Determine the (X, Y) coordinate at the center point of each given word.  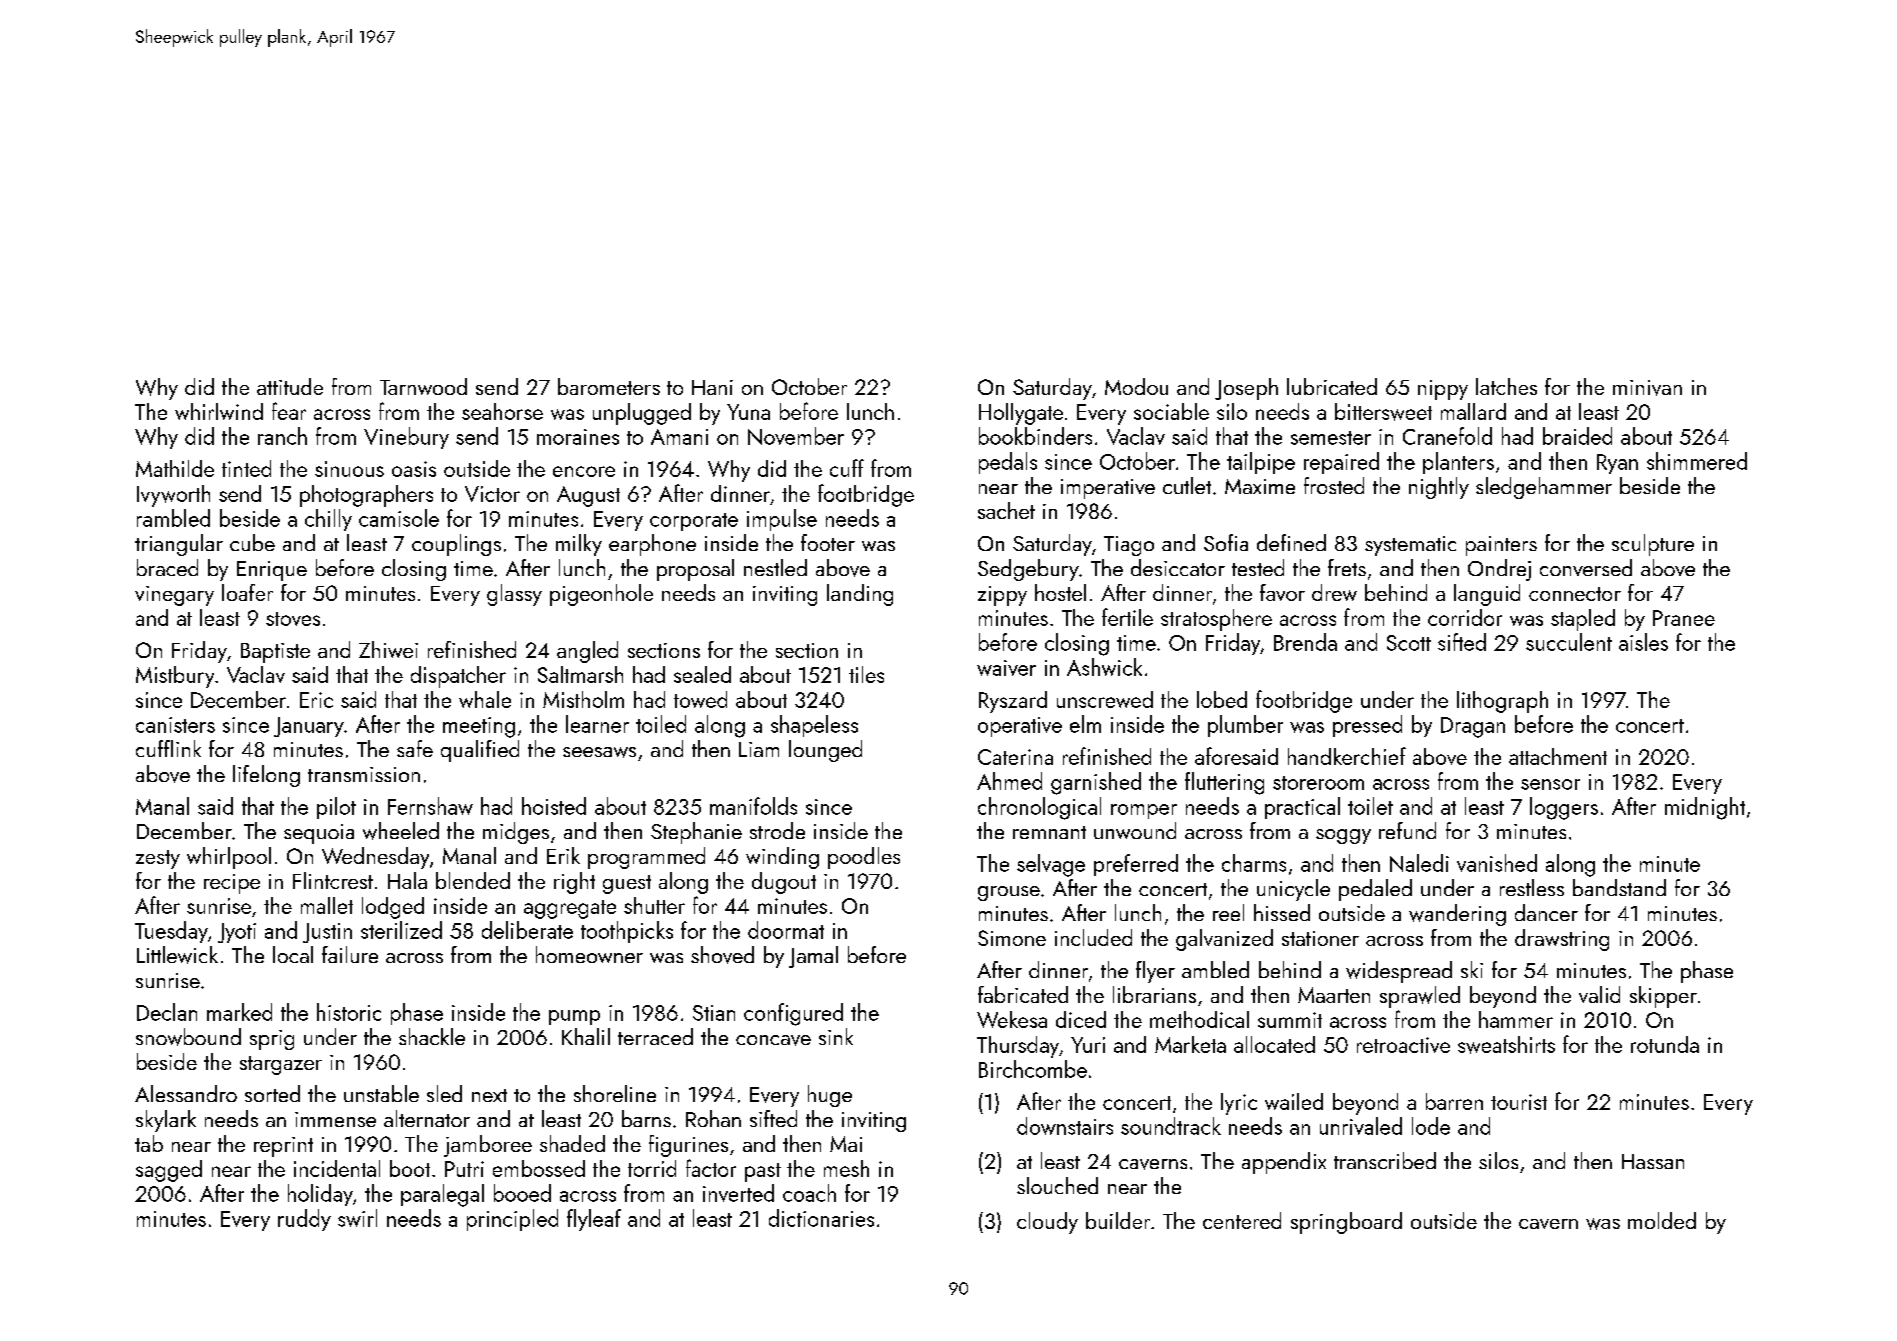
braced (167, 567)
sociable (1171, 411)
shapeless (814, 726)
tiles (866, 674)
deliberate (527, 930)
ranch (282, 436)
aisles (1643, 642)
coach (809, 1193)
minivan (1647, 388)
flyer (1155, 972)
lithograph (1502, 702)
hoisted (554, 806)
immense (335, 1119)
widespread (1399, 972)
